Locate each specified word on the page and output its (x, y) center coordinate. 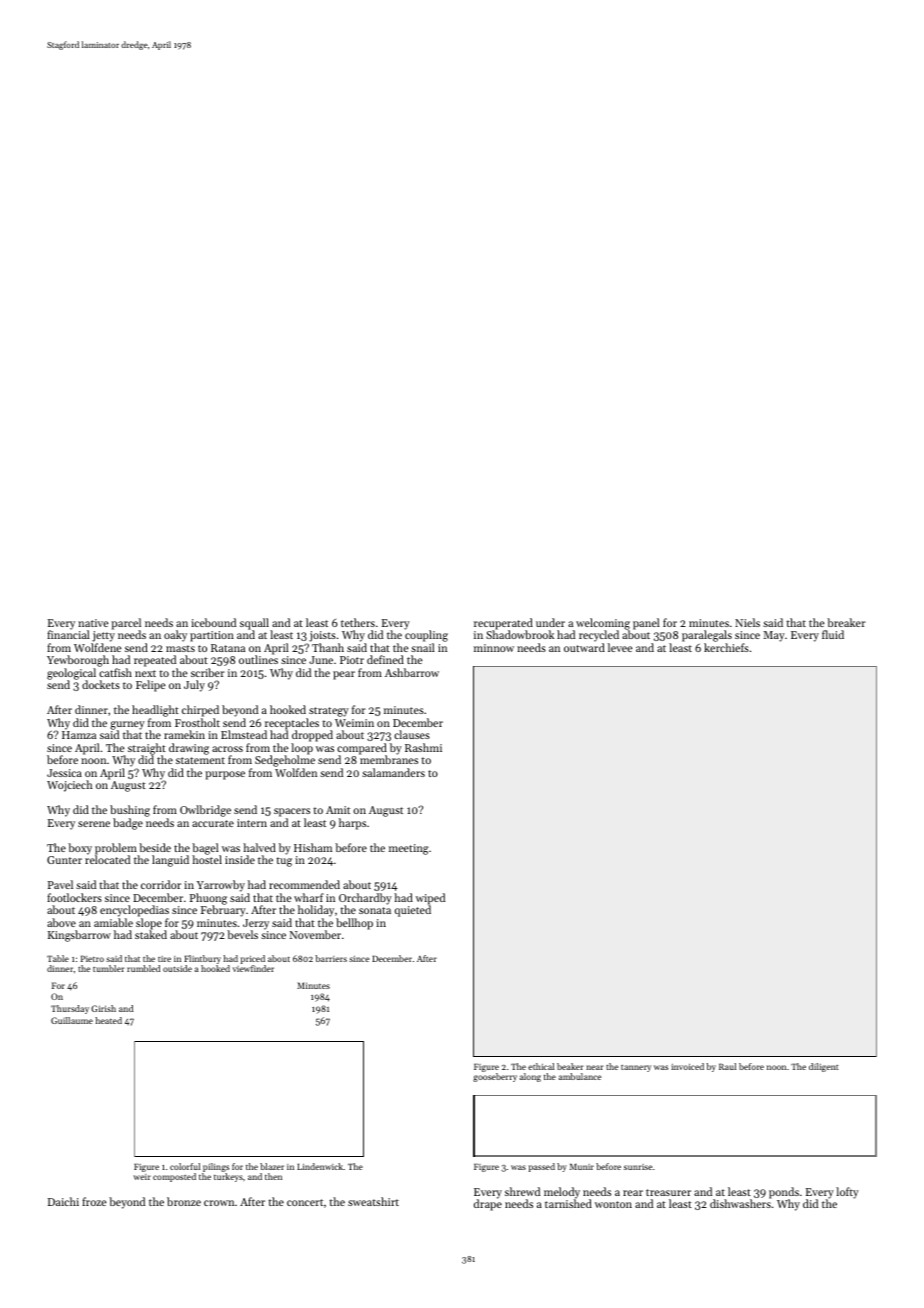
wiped (430, 899)
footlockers (74, 897)
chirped (200, 711)
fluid (833, 634)
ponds (784, 1193)
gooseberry (495, 1077)
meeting (409, 849)
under (550, 622)
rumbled (143, 968)
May (774, 636)
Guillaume (72, 1020)
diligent (824, 1067)
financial (68, 634)
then (273, 1176)
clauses (412, 734)
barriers (331, 958)
